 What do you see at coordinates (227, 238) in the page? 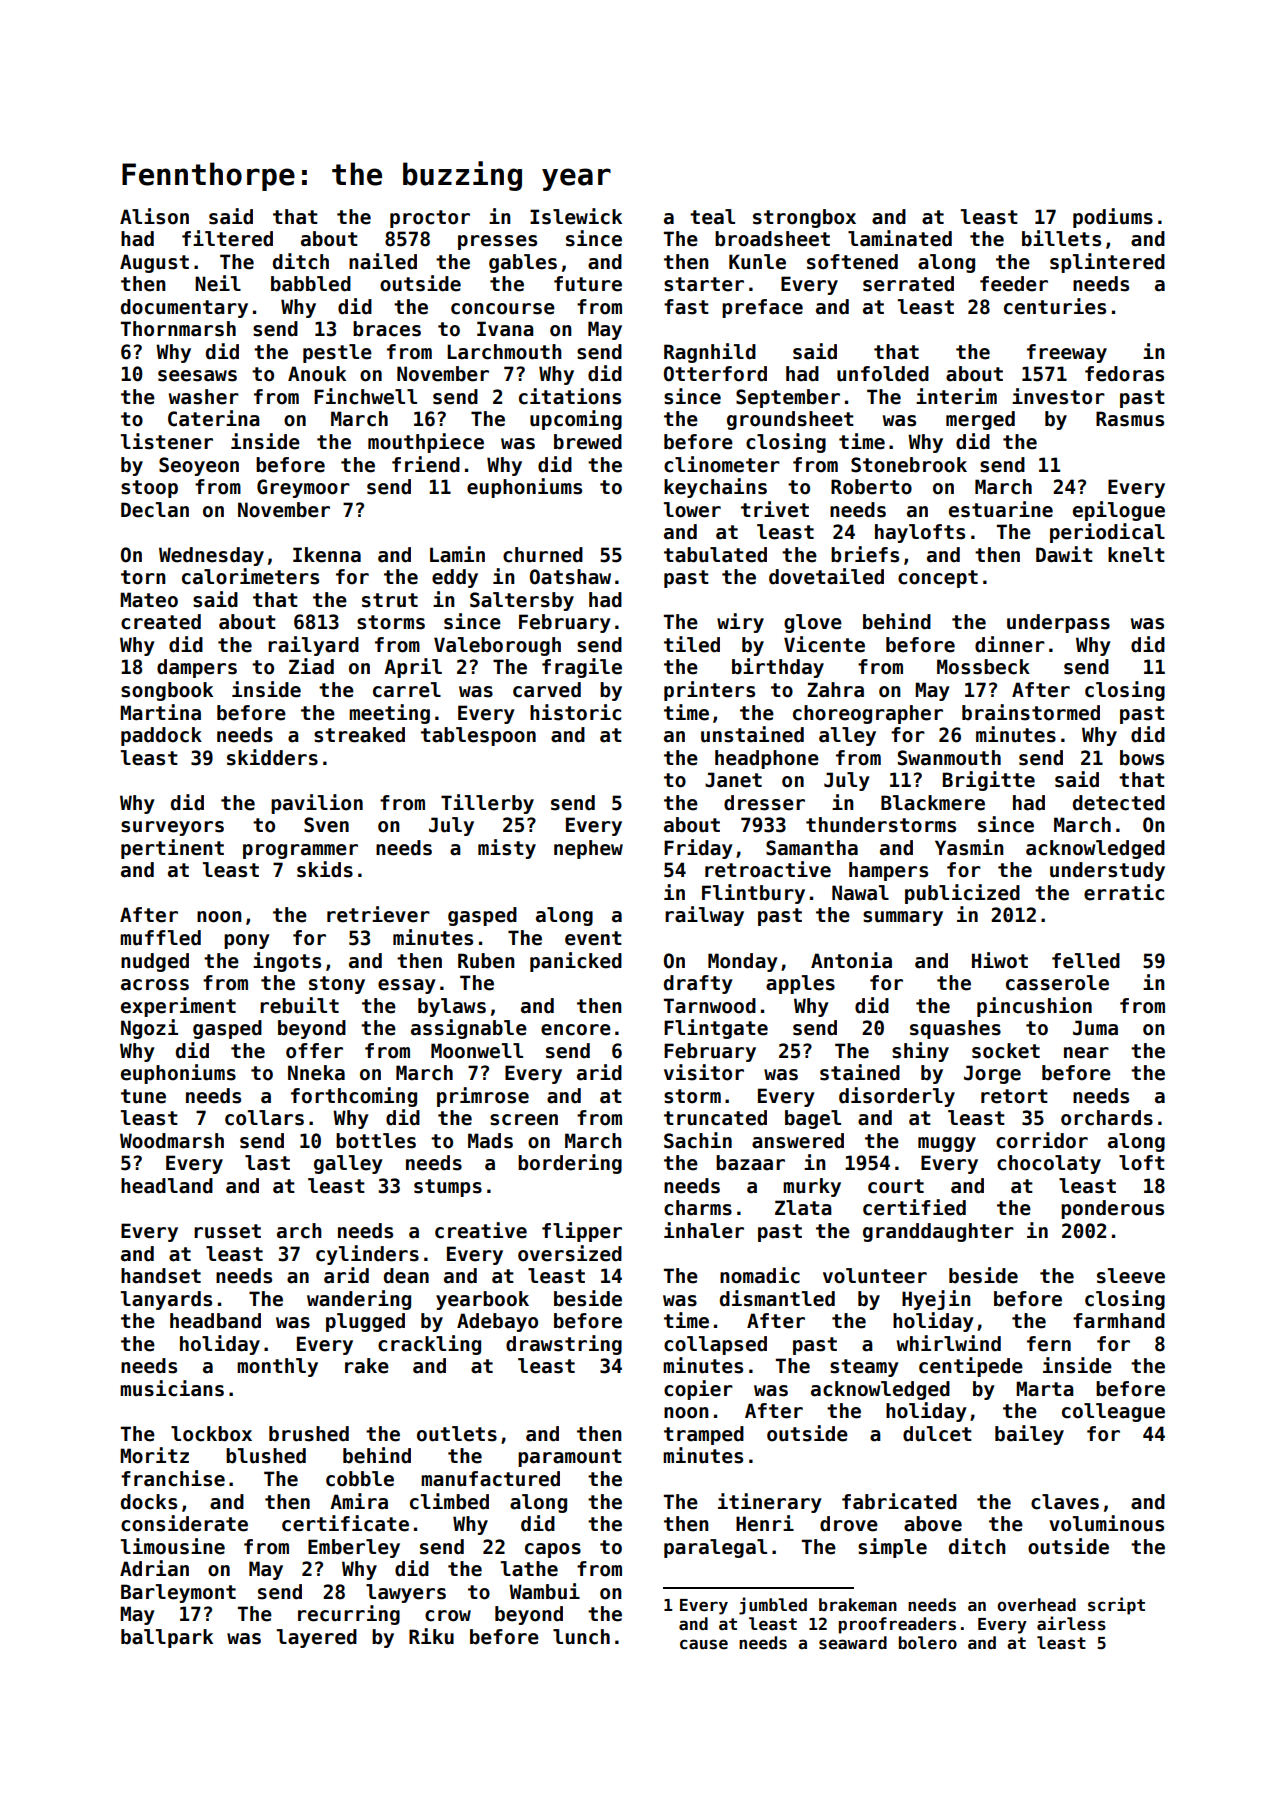
I see `filtered` at bounding box center [227, 238].
